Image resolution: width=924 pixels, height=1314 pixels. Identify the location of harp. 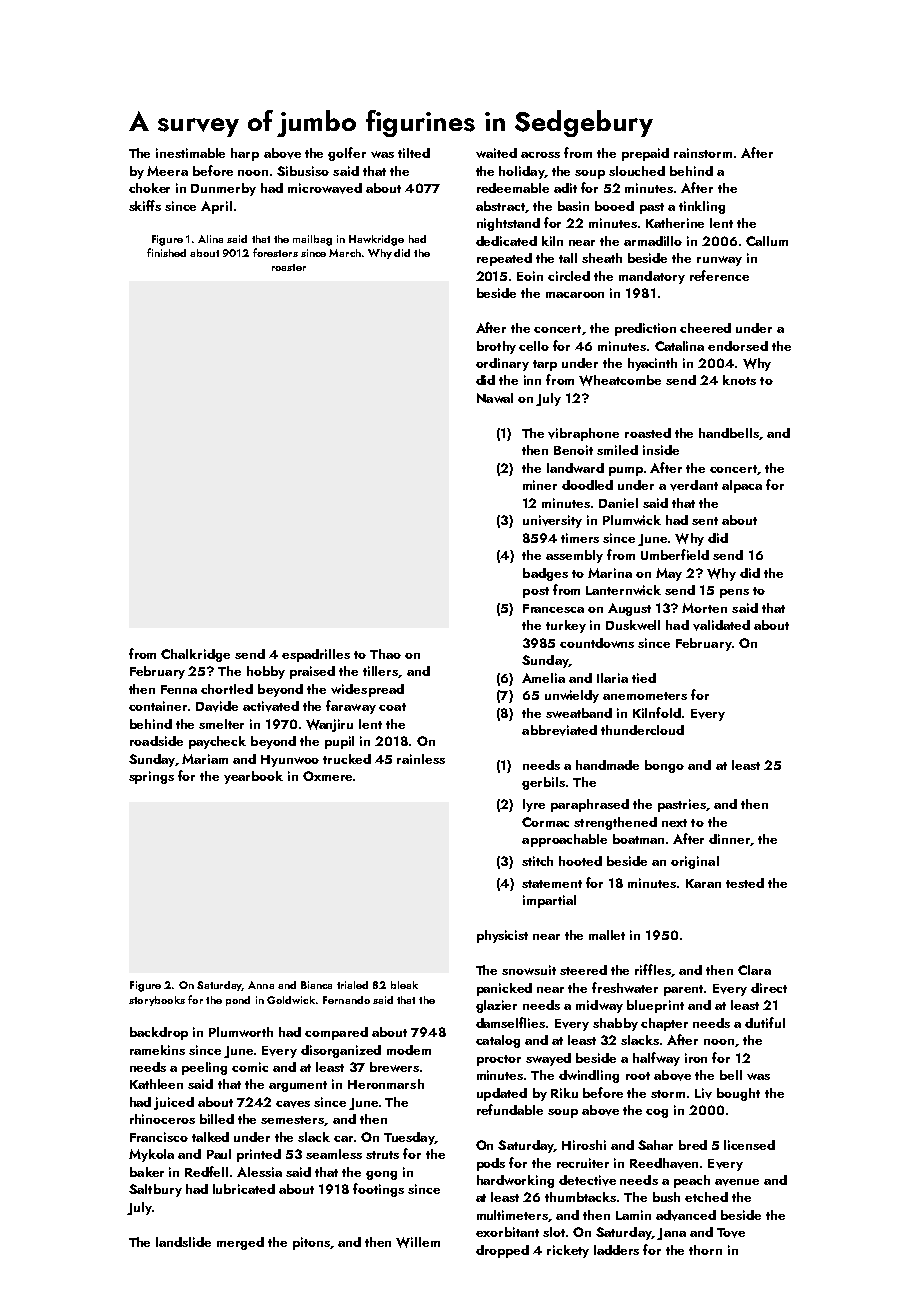
(245, 154).
